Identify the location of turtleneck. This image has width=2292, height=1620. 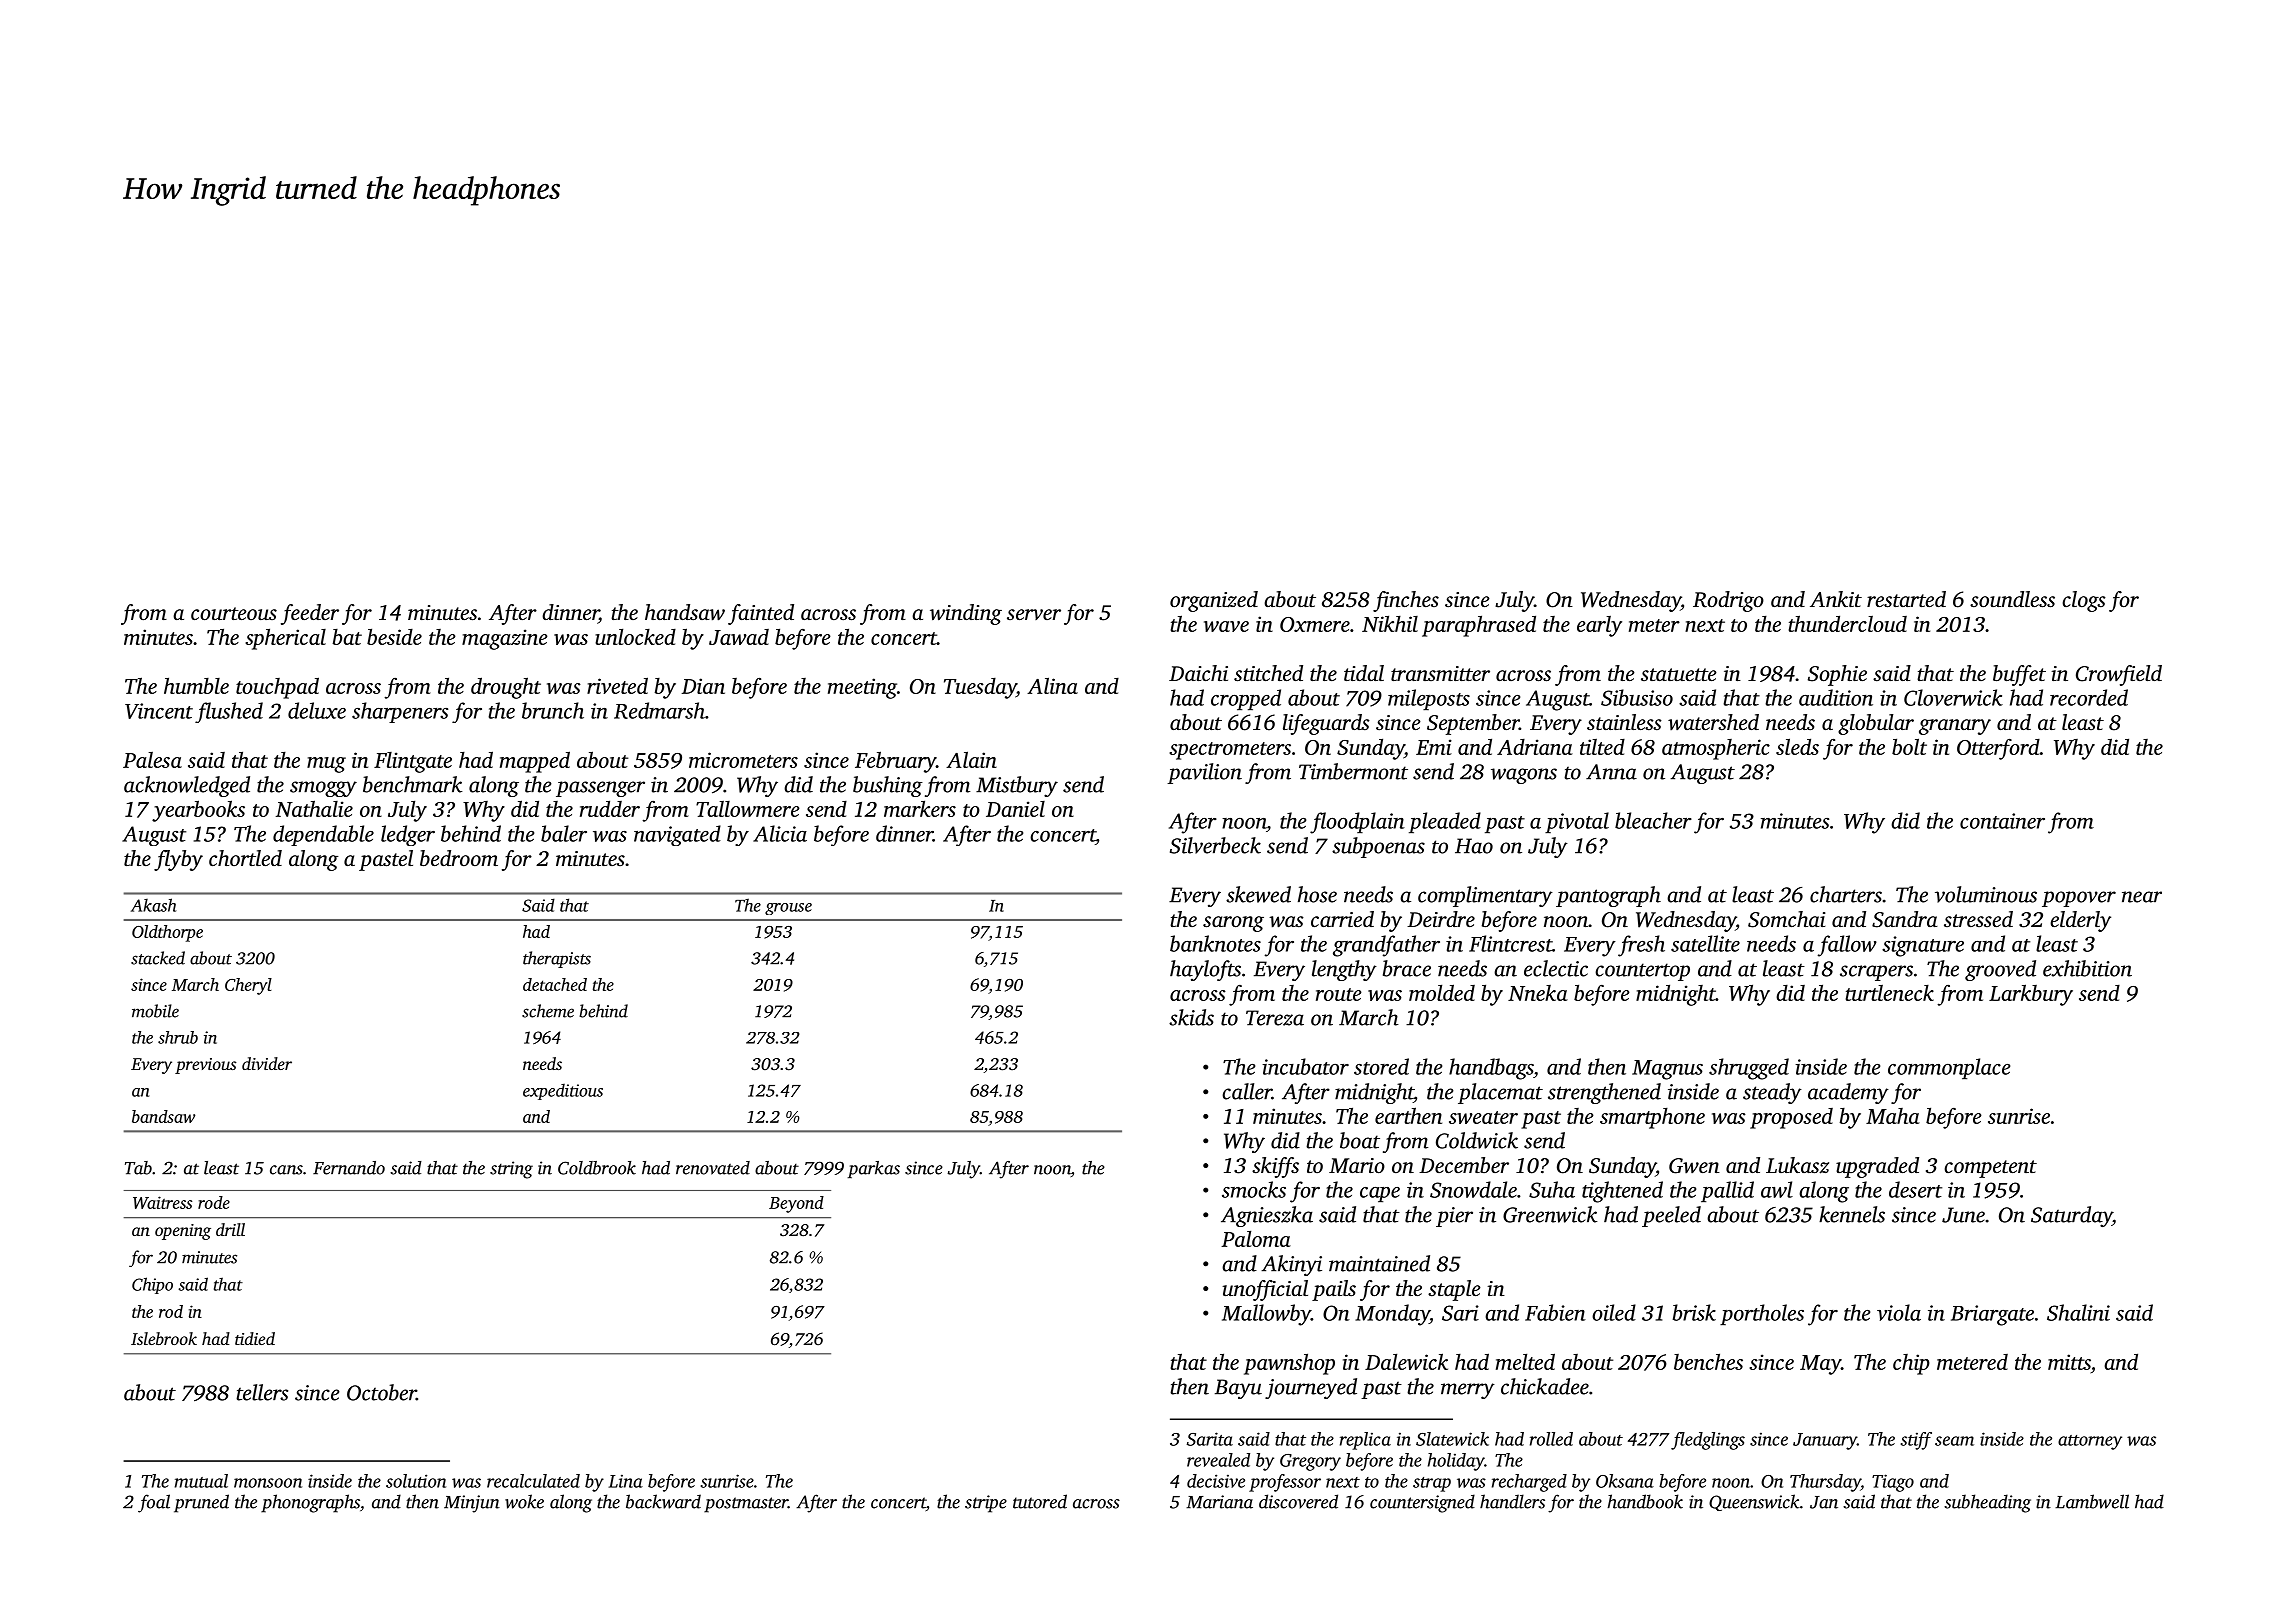
(1890, 993).
